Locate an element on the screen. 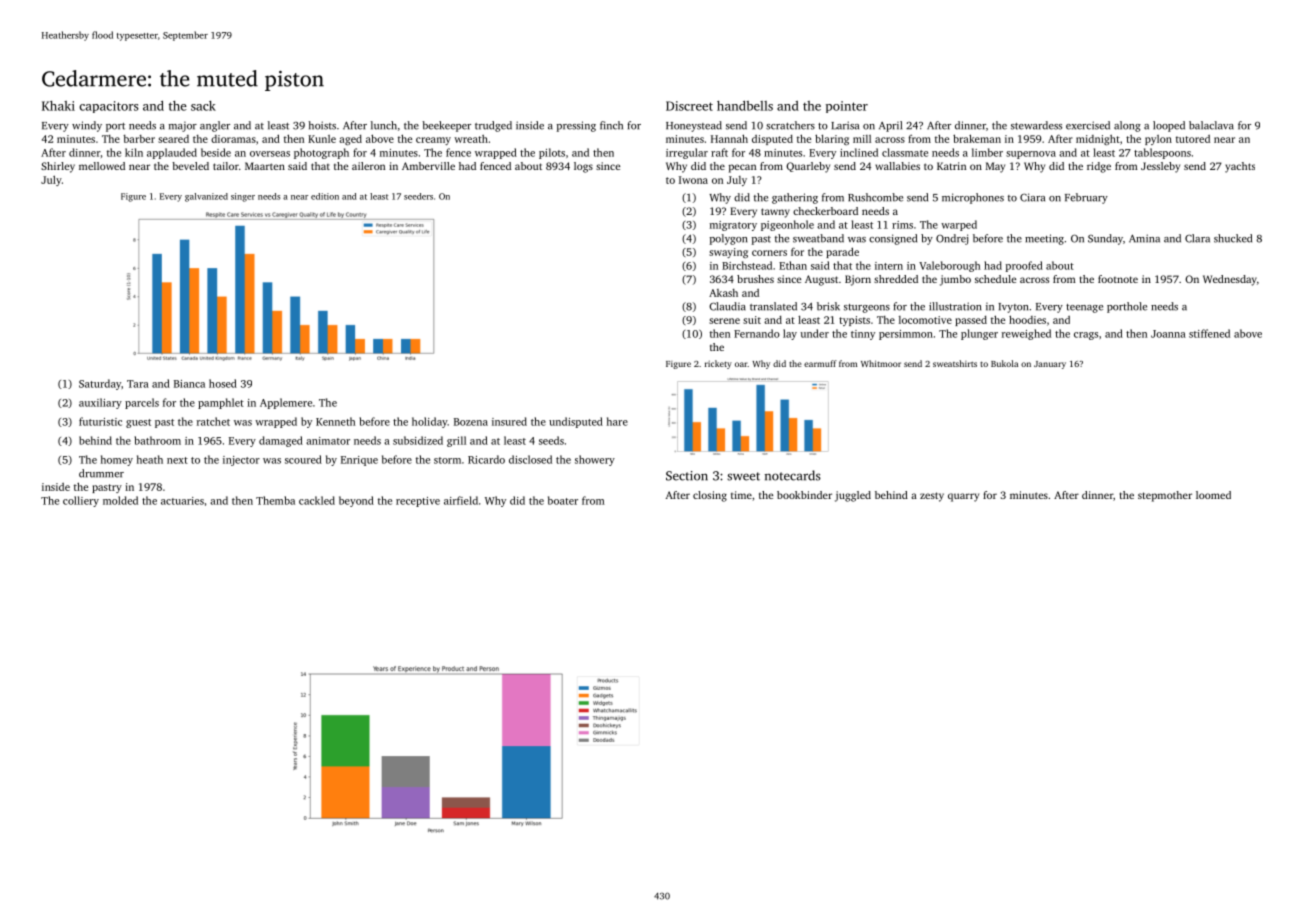  pointer is located at coordinates (847, 107).
